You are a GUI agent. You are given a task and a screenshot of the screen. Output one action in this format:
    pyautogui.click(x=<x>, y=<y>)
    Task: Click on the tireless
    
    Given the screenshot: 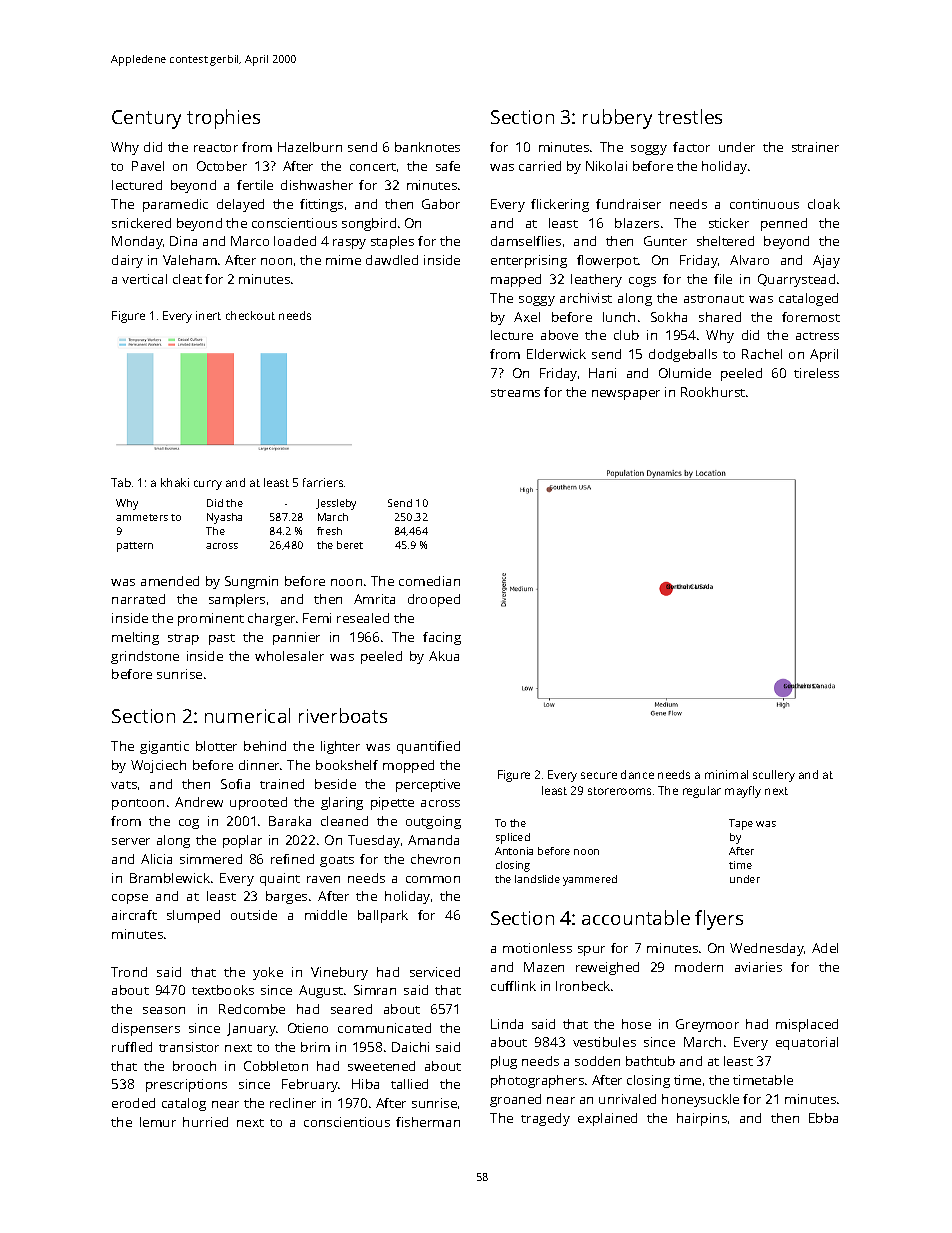 What is the action you would take?
    pyautogui.click(x=816, y=373)
